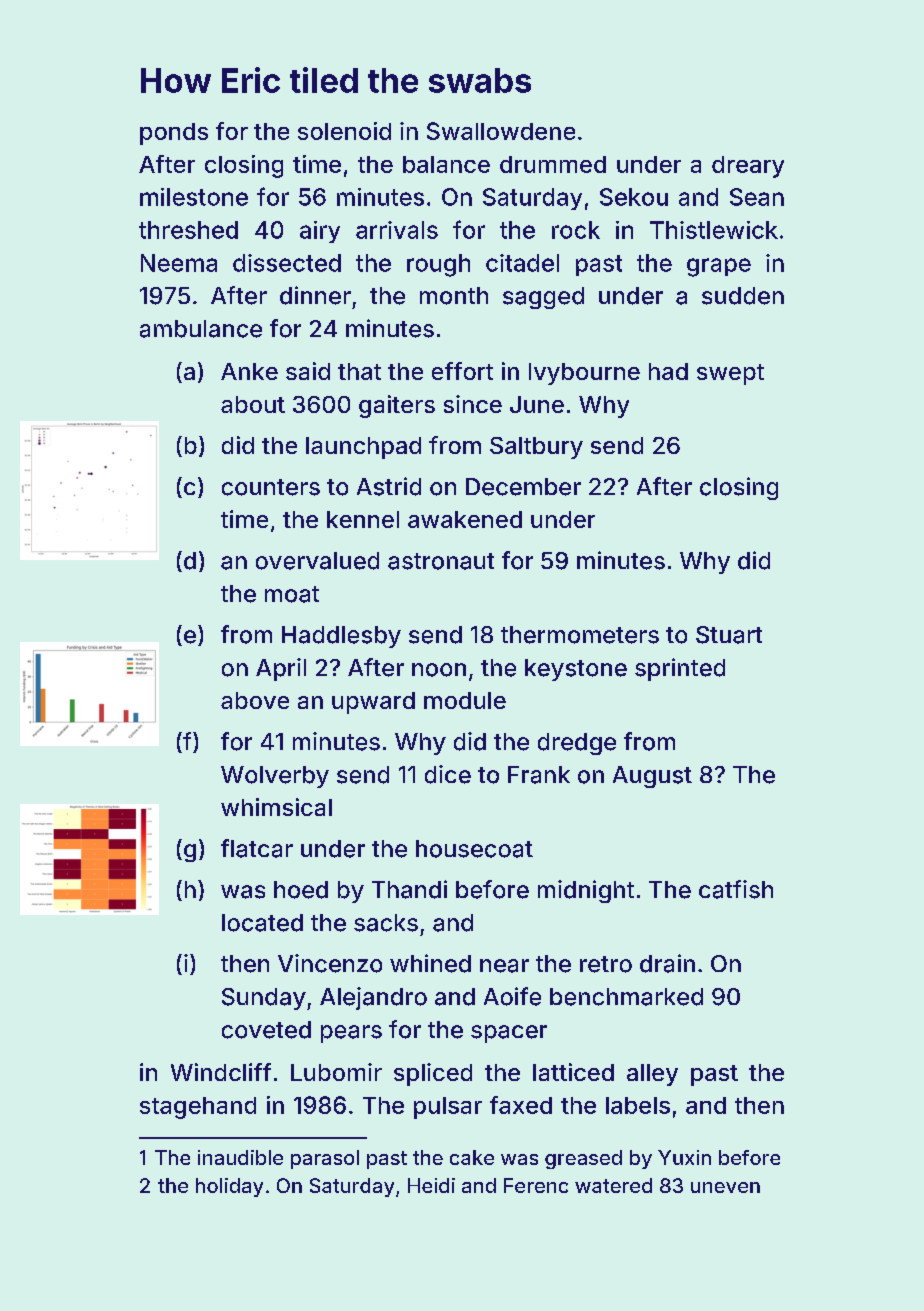  I want to click on ambulance, so click(201, 329).
